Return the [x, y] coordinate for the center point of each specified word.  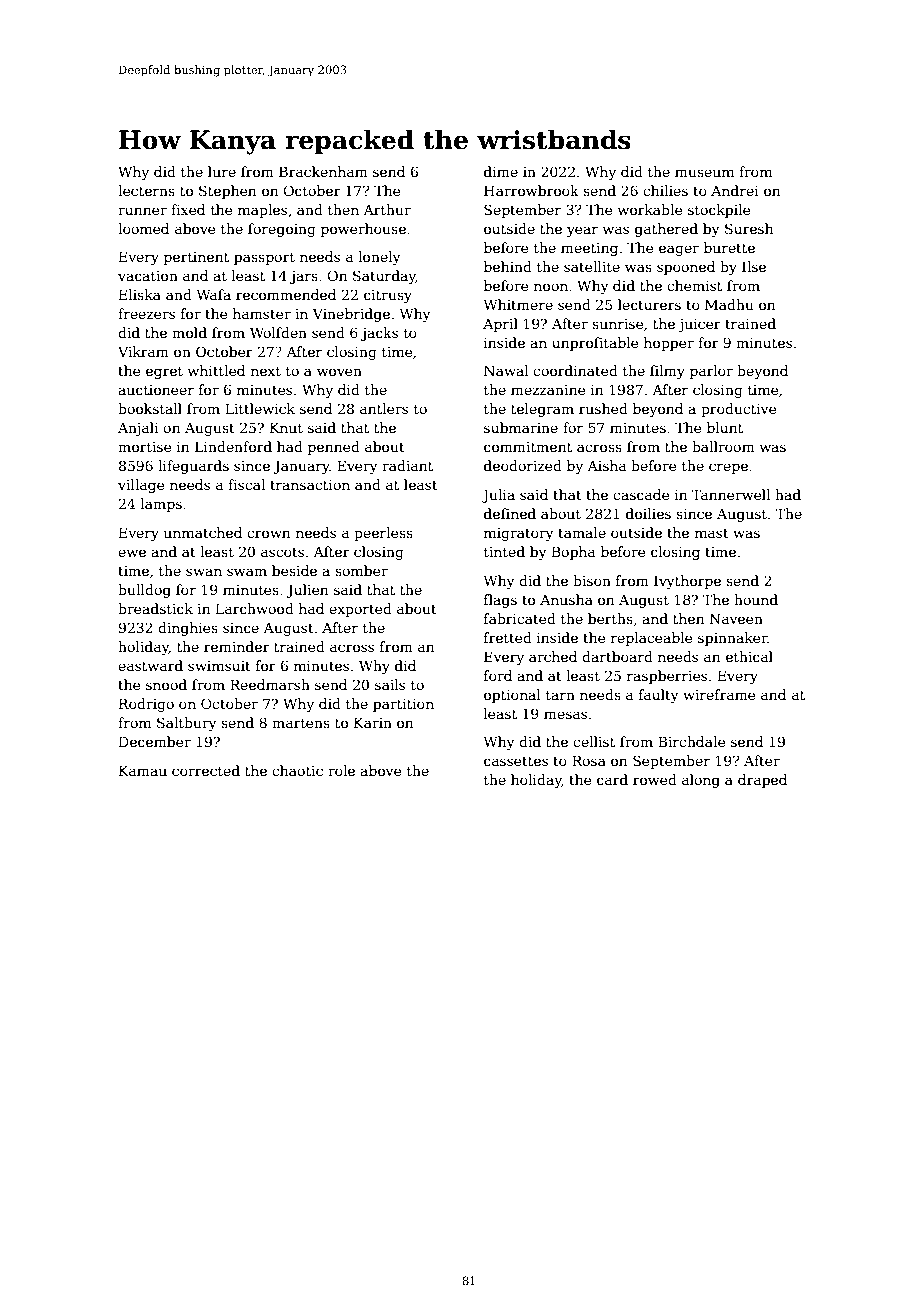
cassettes [516, 761]
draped [762, 781]
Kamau [143, 770]
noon [551, 287]
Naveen [736, 618]
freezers [146, 313]
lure [222, 171]
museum [704, 173]
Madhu [729, 304]
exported [360, 610]
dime [501, 171]
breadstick [155, 608]
